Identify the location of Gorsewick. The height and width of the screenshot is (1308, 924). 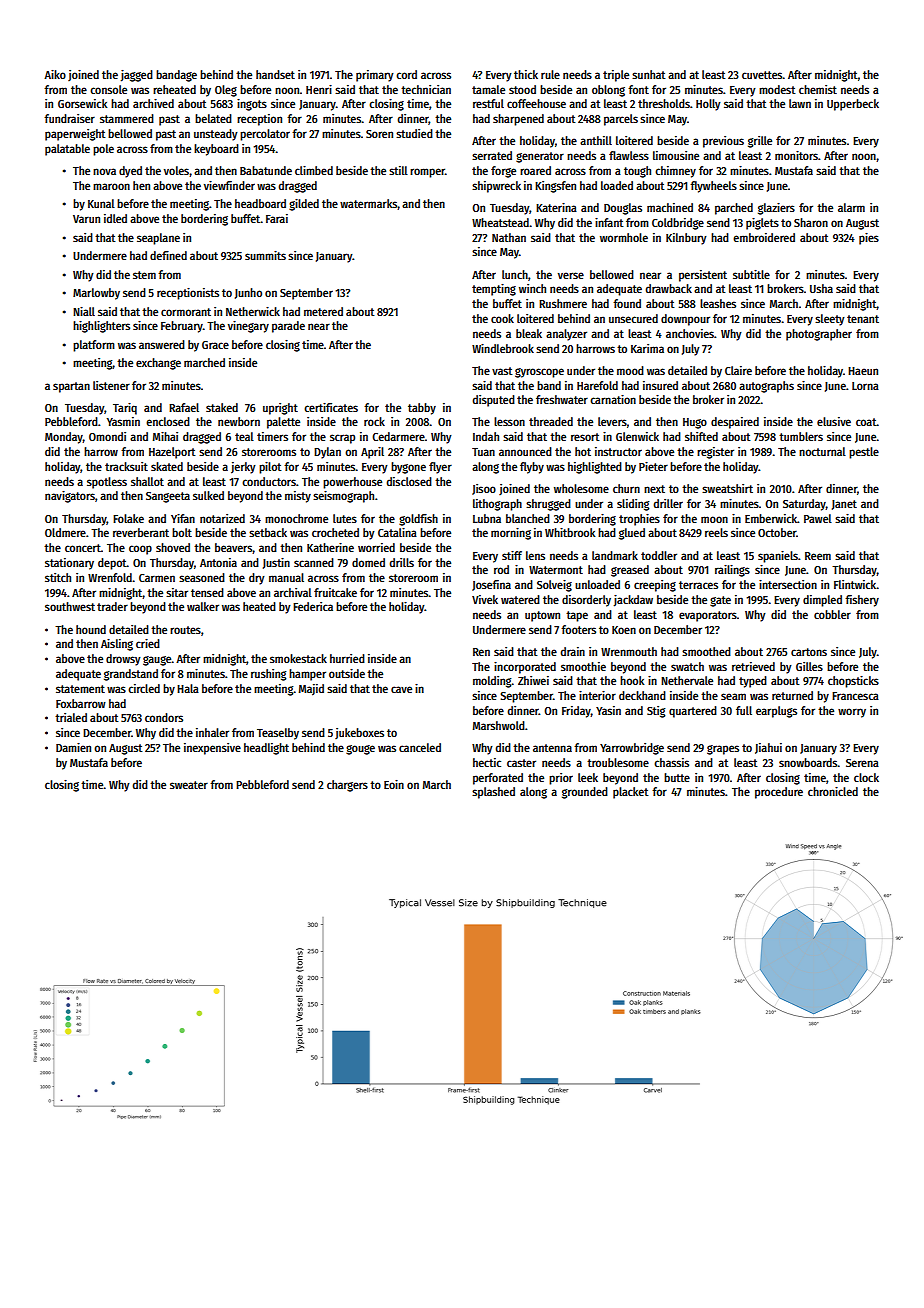
(82, 103).
